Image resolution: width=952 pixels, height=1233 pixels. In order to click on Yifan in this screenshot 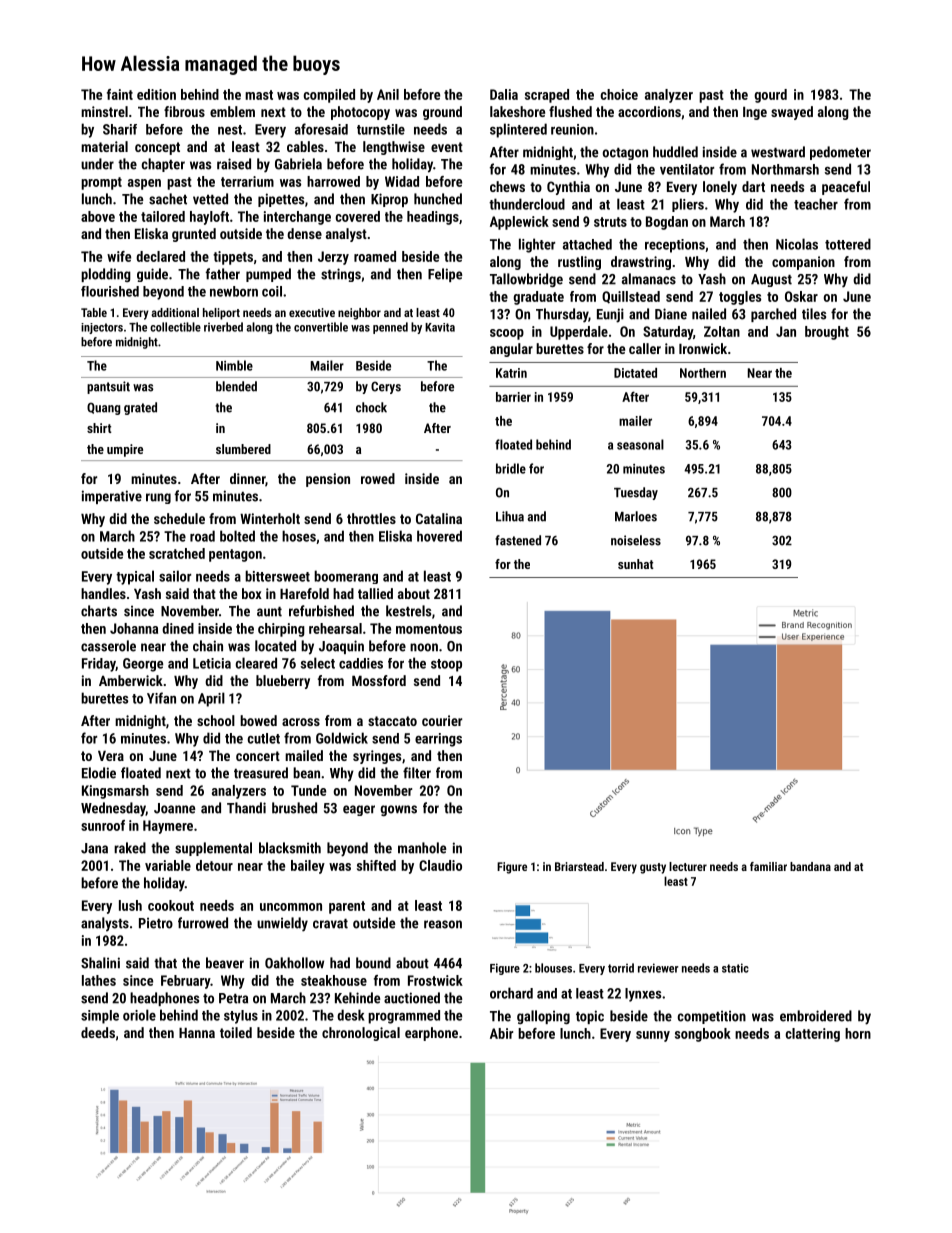, I will do `click(161, 698)`.
